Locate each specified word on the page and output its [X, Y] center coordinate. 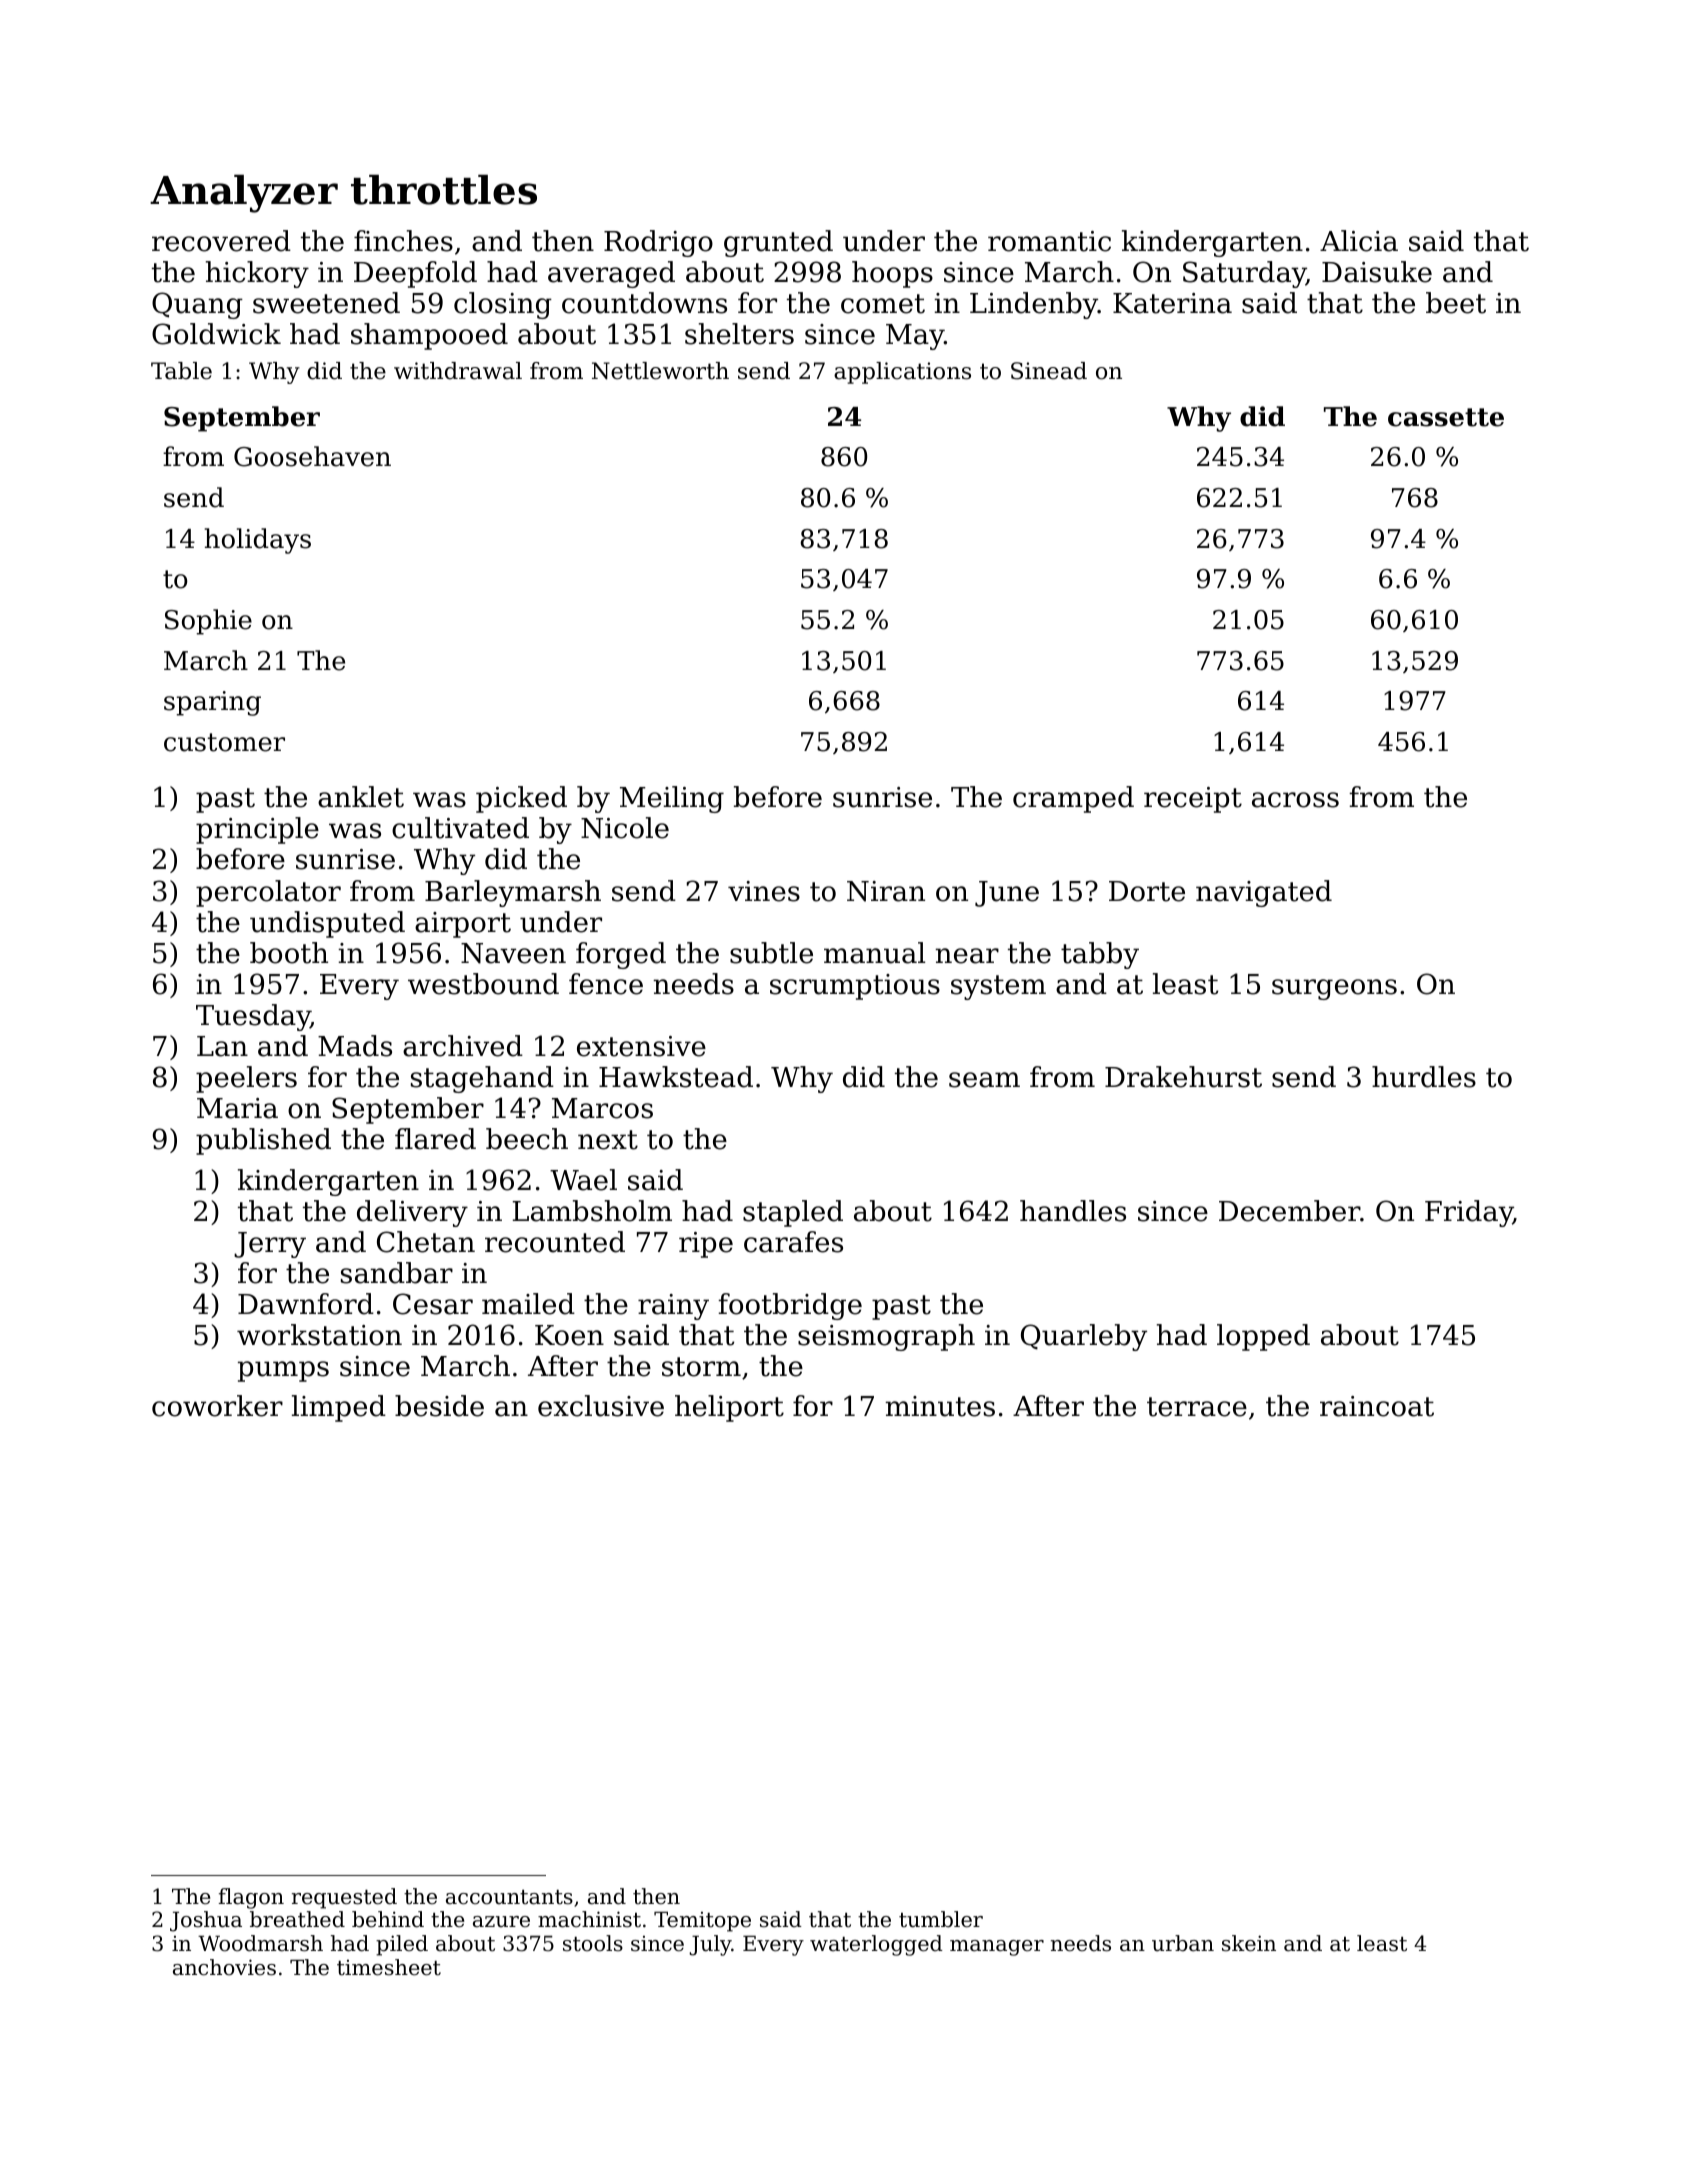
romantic [1049, 241]
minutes [940, 1406]
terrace [1197, 1407]
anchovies [224, 1967]
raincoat [1377, 1406]
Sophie [208, 622]
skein [1249, 1943]
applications [902, 373]
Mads [355, 1046]
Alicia [1359, 241]
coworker [217, 1406]
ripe [706, 1245]
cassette [1446, 417]
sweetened [326, 303]
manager [997, 1948]
